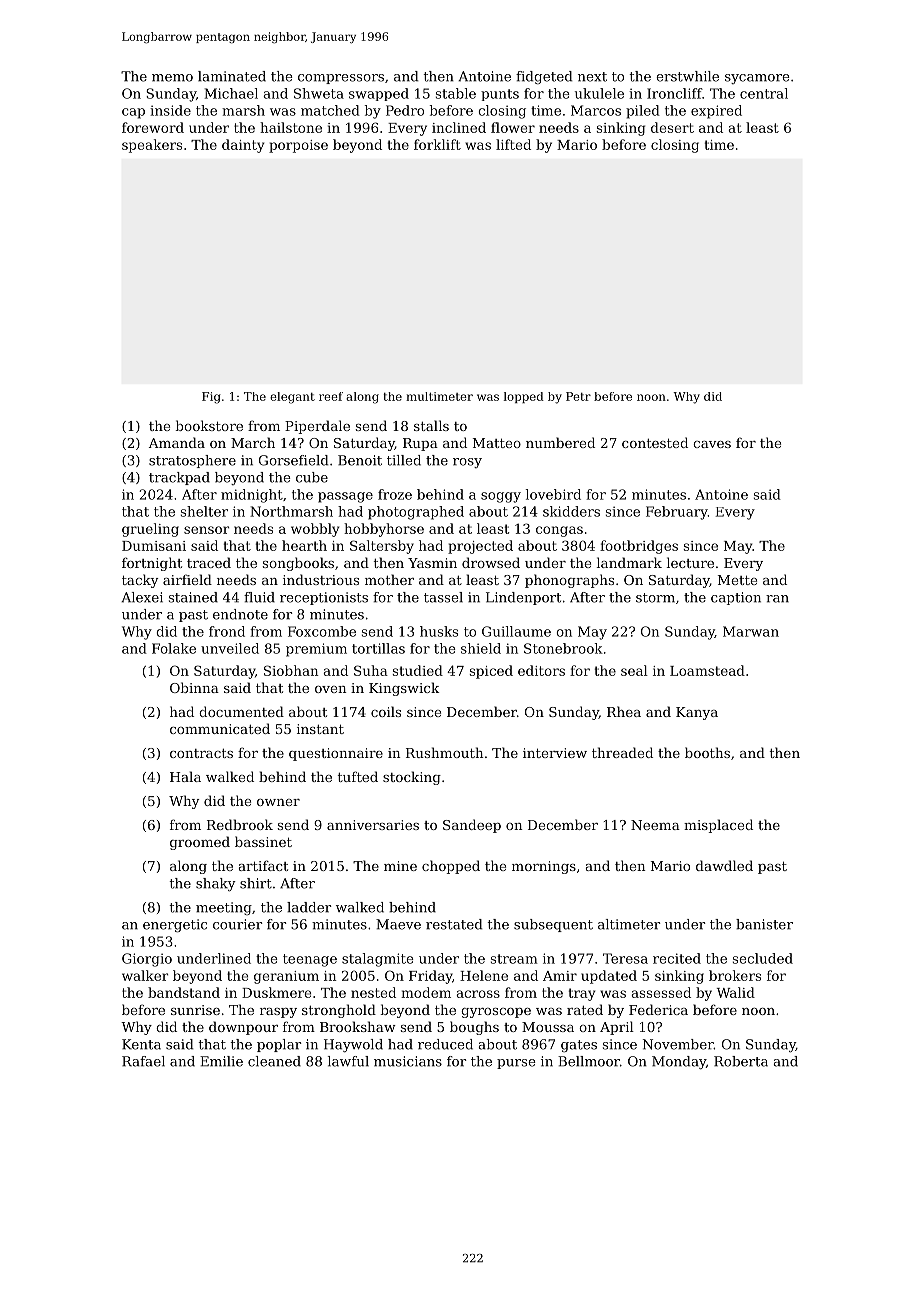 The image size is (924, 1308). What do you see at coordinates (232, 76) in the image?
I see `laminated` at bounding box center [232, 76].
